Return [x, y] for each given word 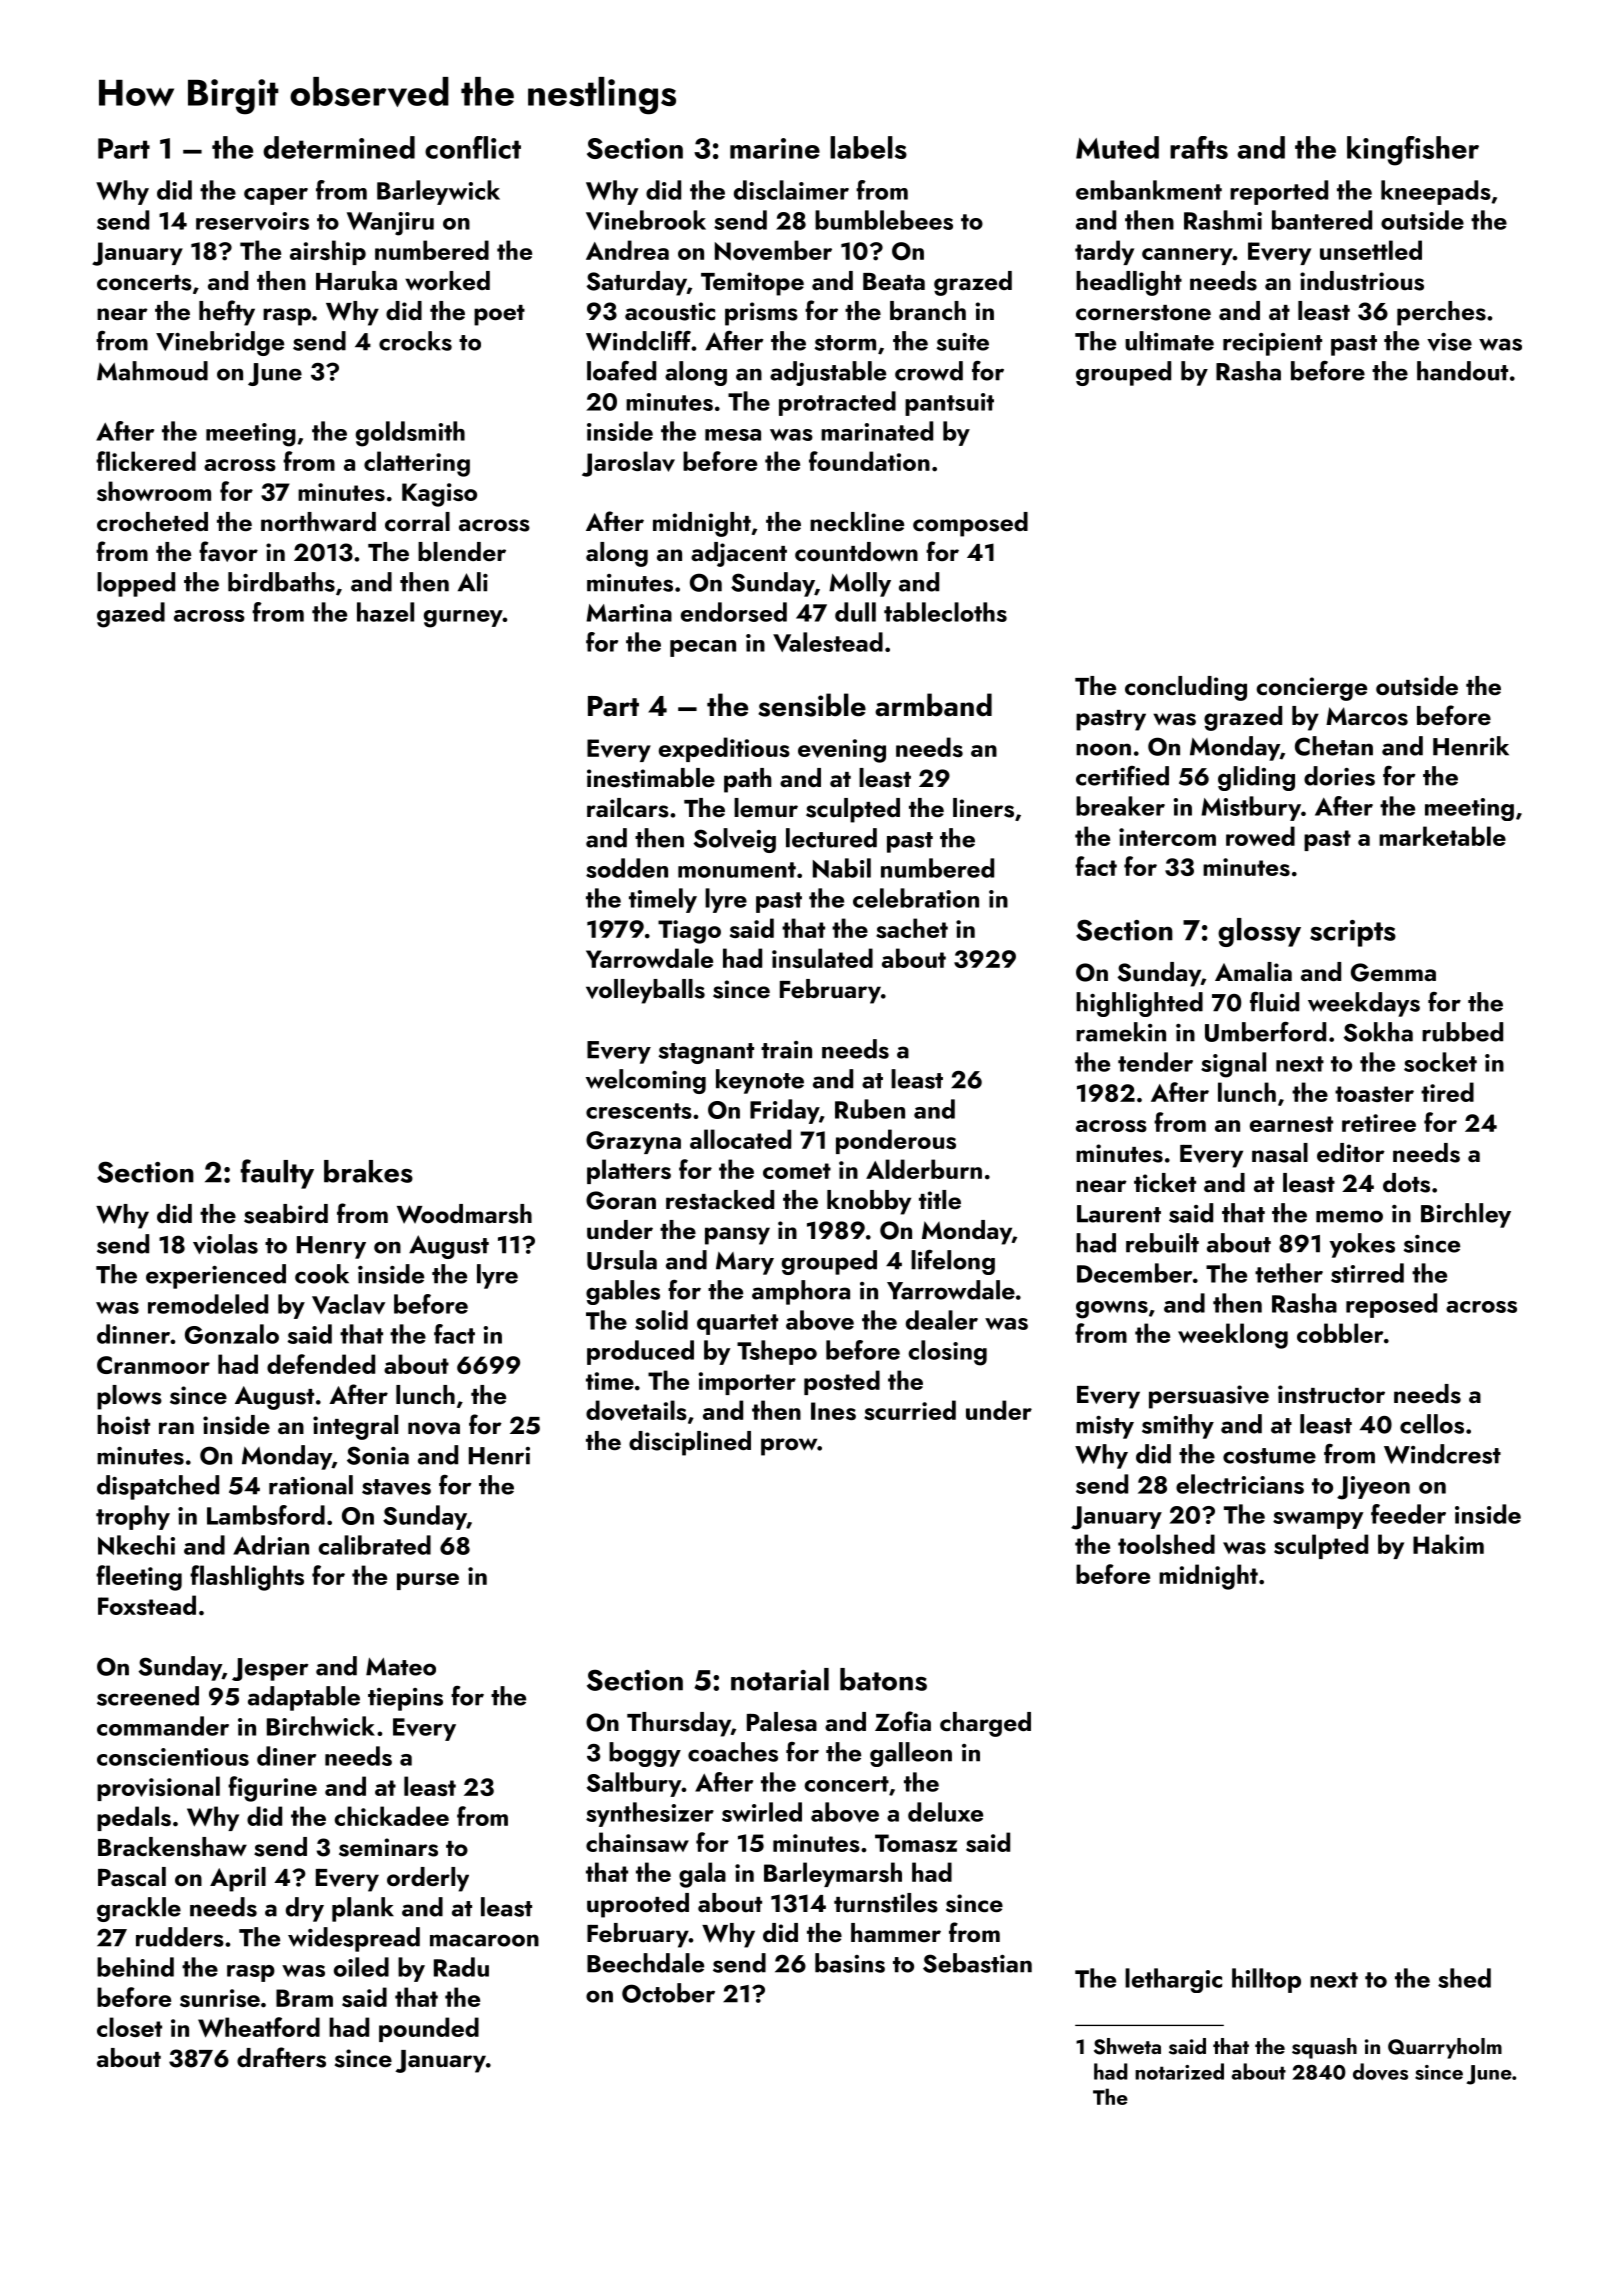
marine [775, 148]
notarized [1179, 2071]
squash [1324, 2048]
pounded [429, 2029]
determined [339, 147]
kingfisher [1413, 151]
